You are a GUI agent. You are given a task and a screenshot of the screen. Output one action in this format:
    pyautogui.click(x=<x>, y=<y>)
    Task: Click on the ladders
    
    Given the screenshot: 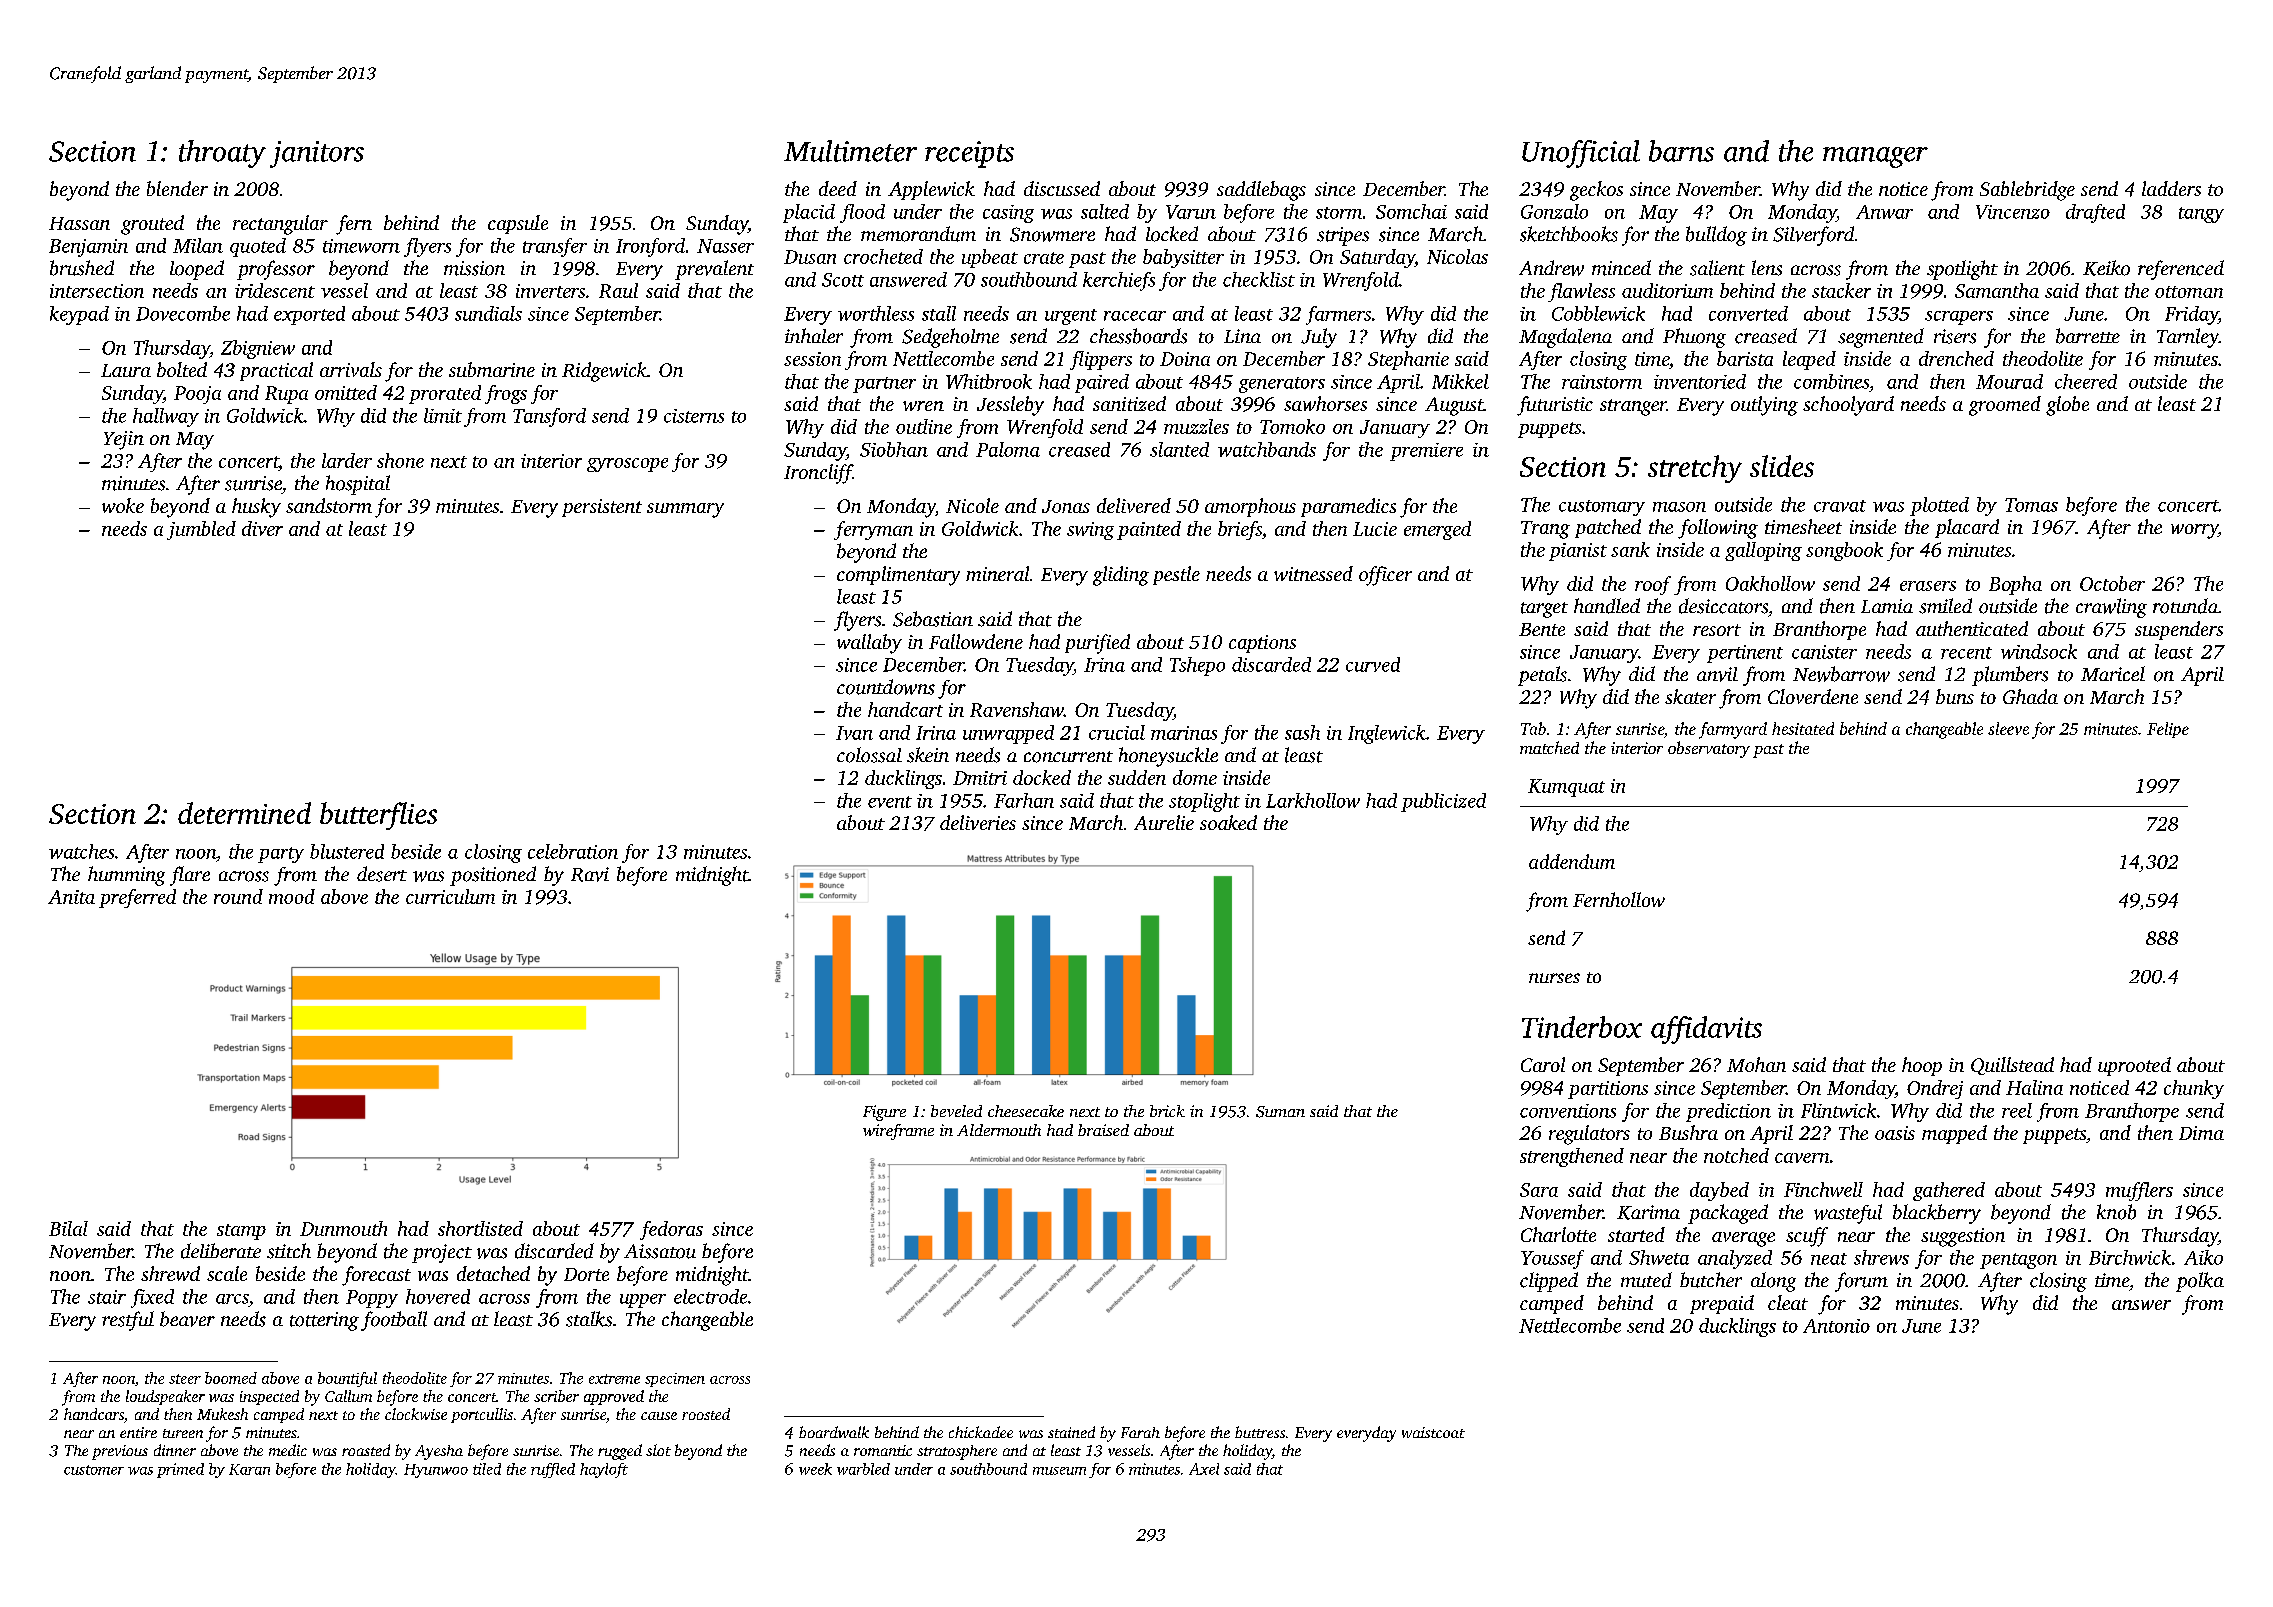 What is the action you would take?
    pyautogui.click(x=2171, y=188)
